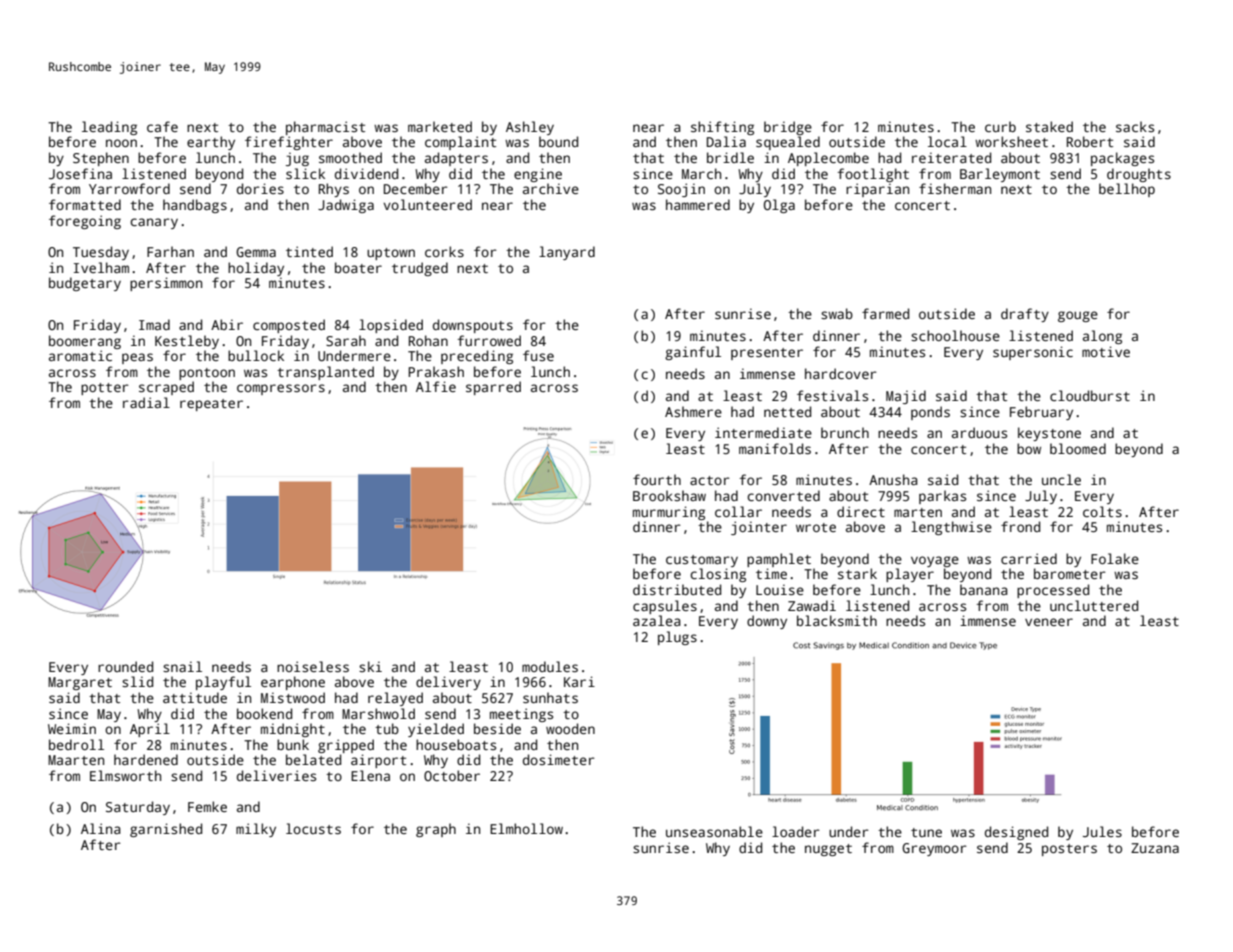 The image size is (1233, 952). What do you see at coordinates (440, 126) in the image?
I see `marketed` at bounding box center [440, 126].
